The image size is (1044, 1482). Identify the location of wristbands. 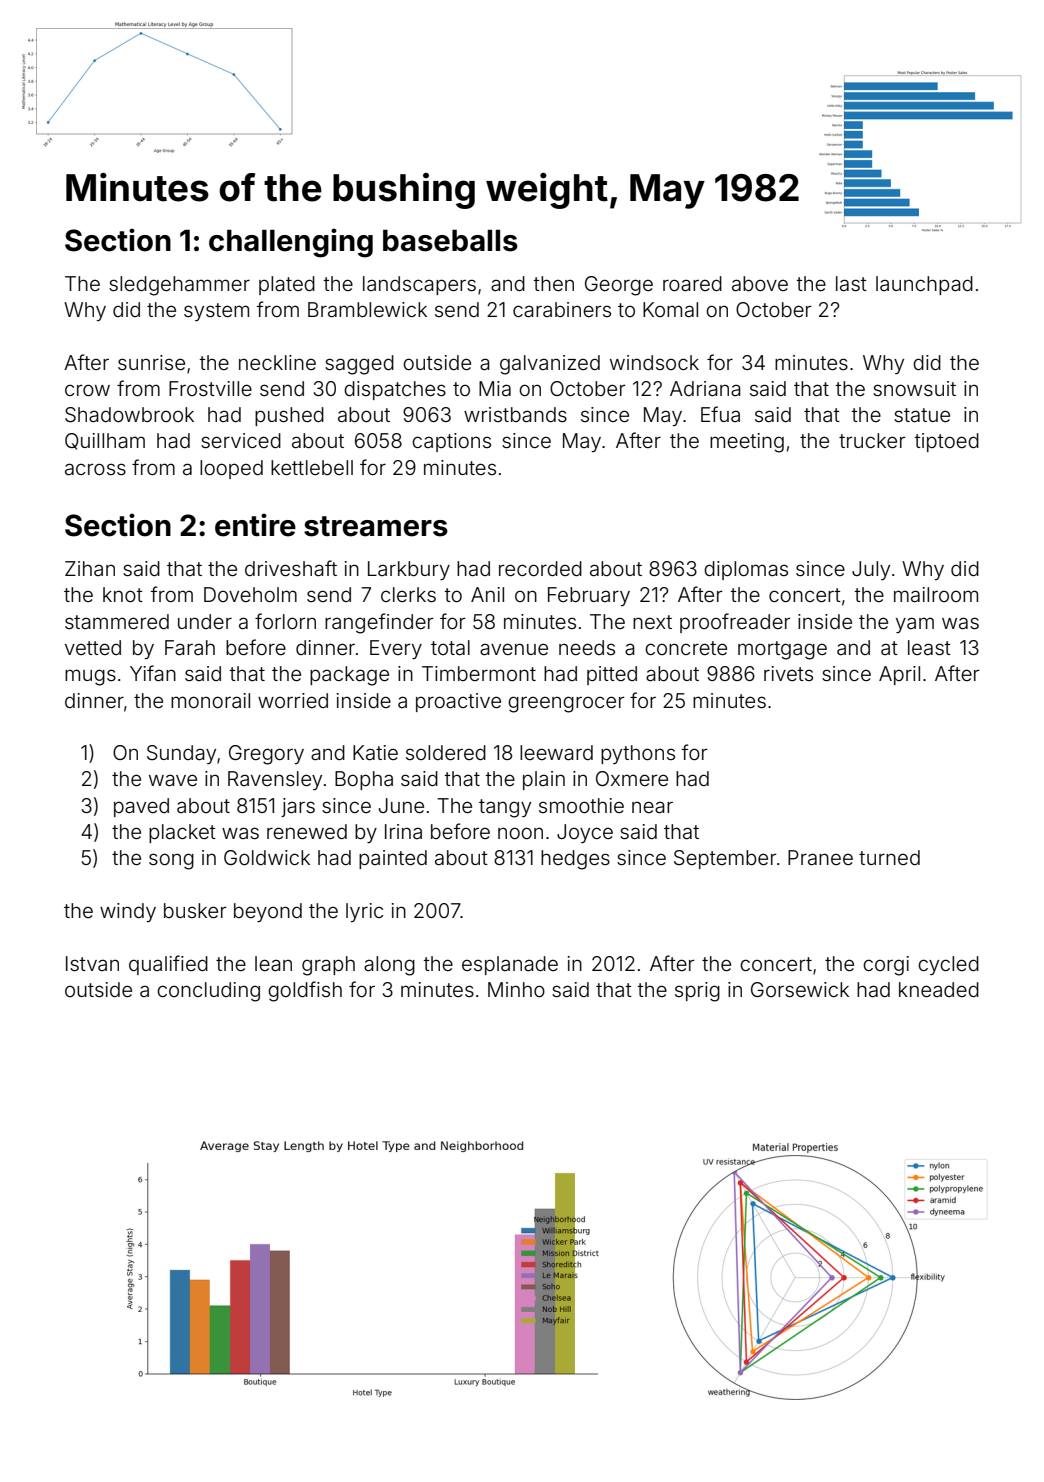
(515, 414).
